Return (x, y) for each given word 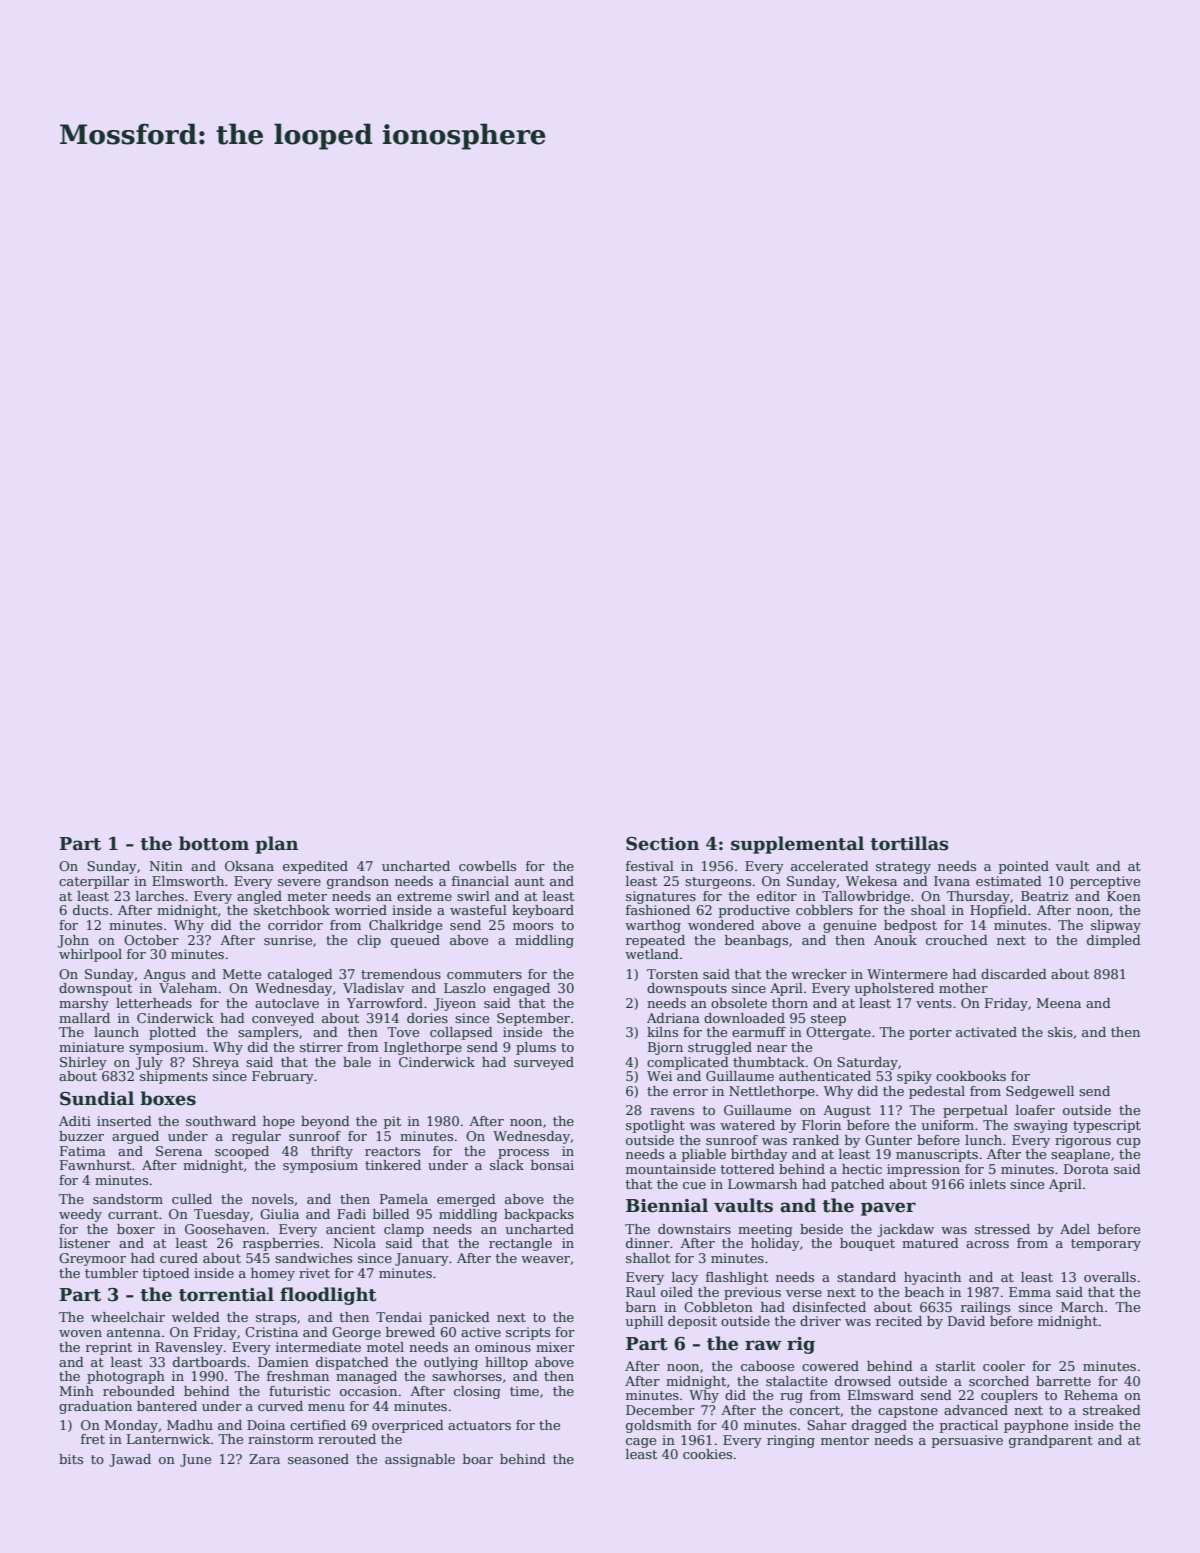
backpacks (539, 1215)
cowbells (487, 866)
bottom (214, 843)
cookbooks (971, 1076)
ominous (503, 1347)
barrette (1063, 1381)
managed (366, 1377)
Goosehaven (225, 1229)
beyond (325, 1122)
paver (888, 1209)
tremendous (401, 974)
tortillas (909, 843)
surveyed (544, 1063)
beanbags (756, 941)
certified (318, 1425)
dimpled (1114, 941)
